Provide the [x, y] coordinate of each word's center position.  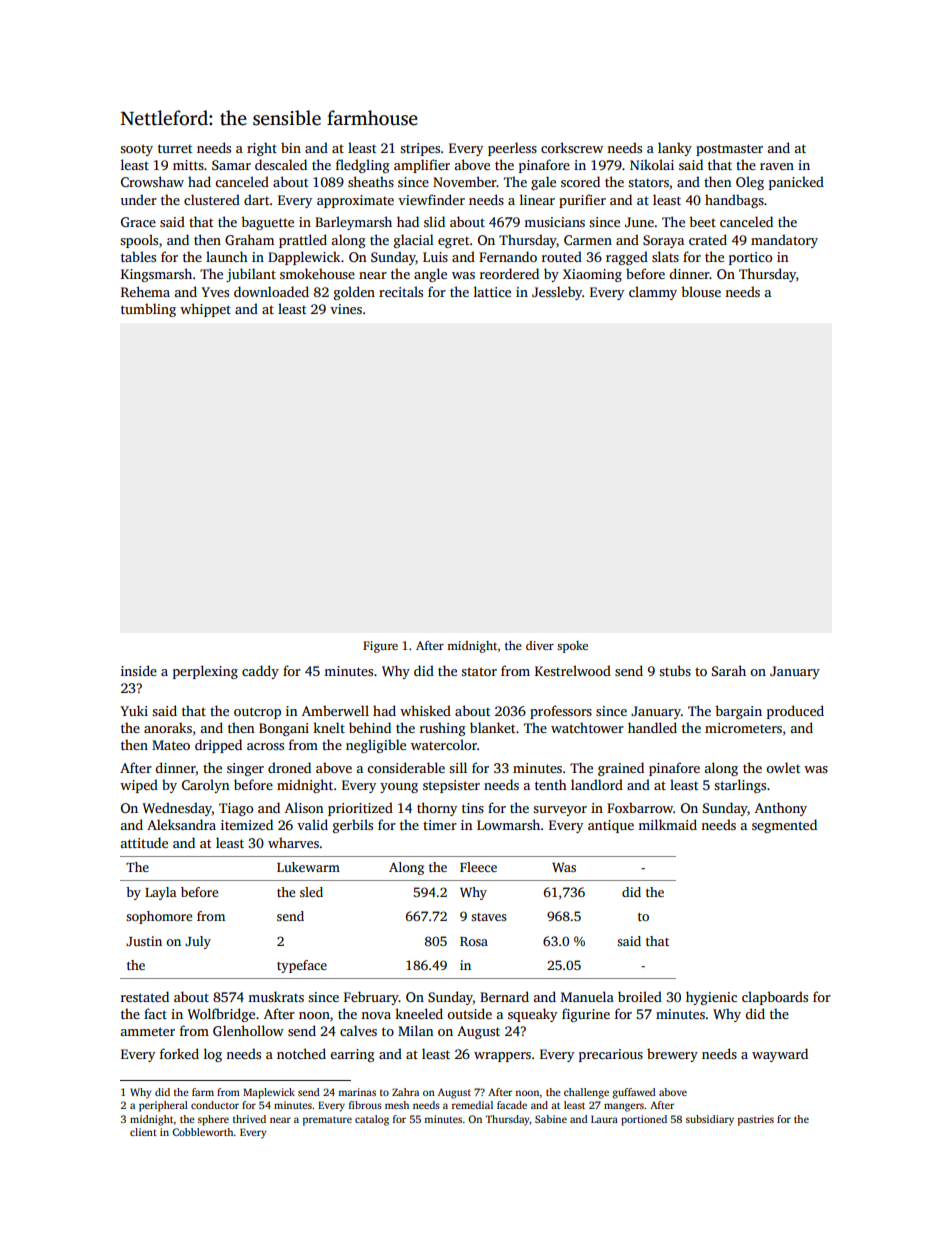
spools [139, 241]
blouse [701, 291]
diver [540, 645]
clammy [653, 293]
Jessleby [557, 293]
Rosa [474, 941]
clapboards [775, 998]
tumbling [148, 310]
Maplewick [269, 1093]
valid [312, 824]
